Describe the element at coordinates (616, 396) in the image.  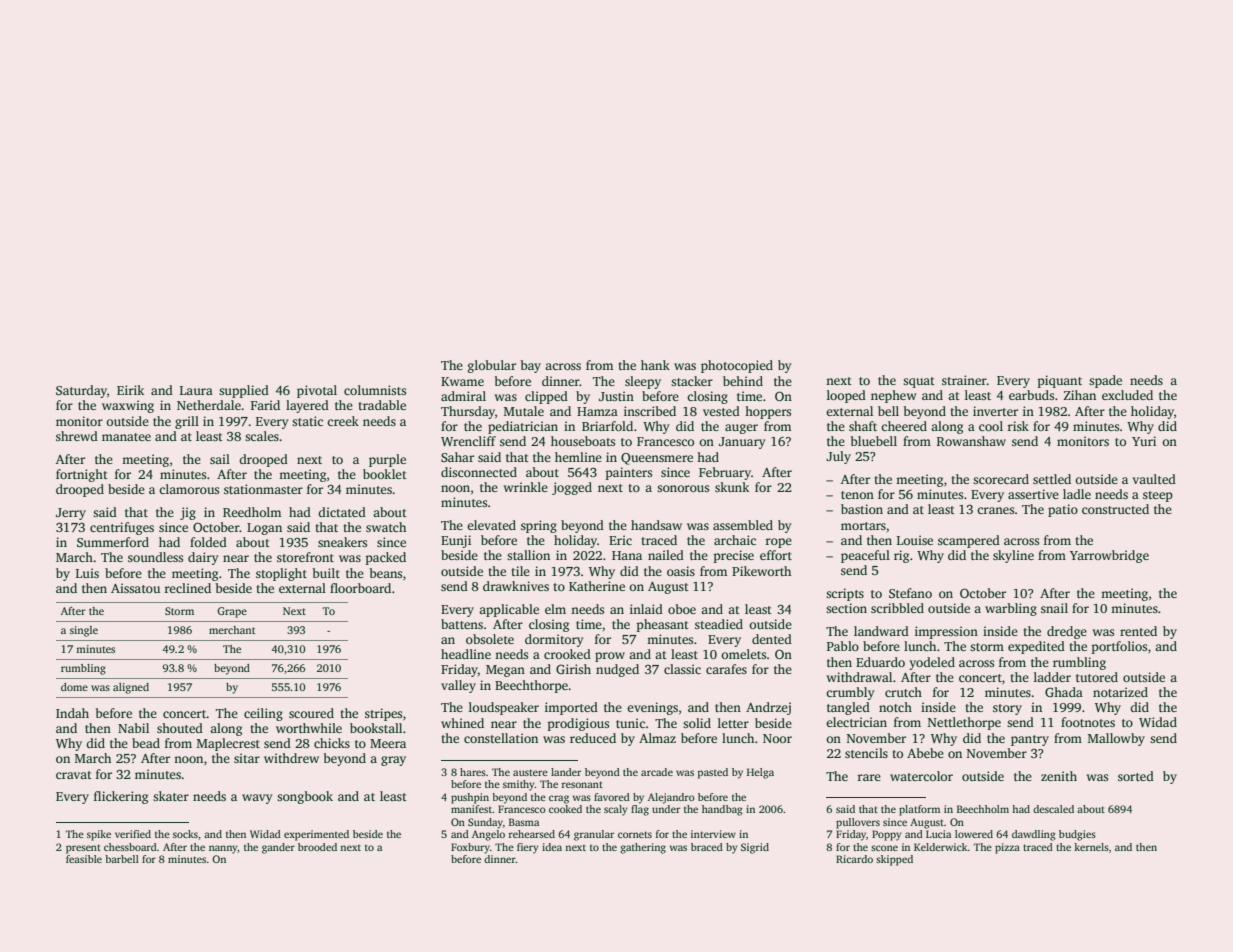
I see `Justin` at that location.
